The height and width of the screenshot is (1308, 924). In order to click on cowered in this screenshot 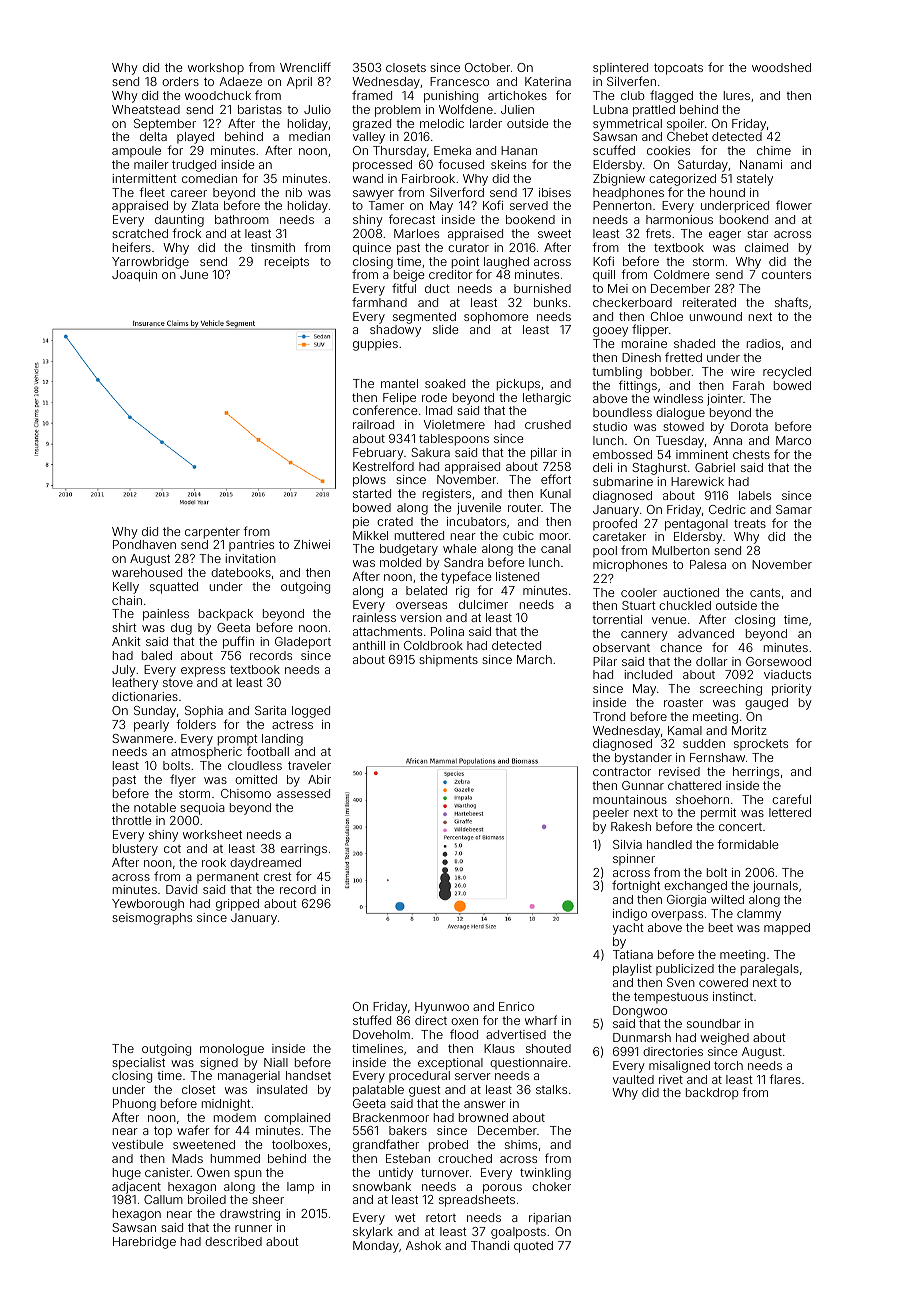, I will do `click(723, 982)`.
